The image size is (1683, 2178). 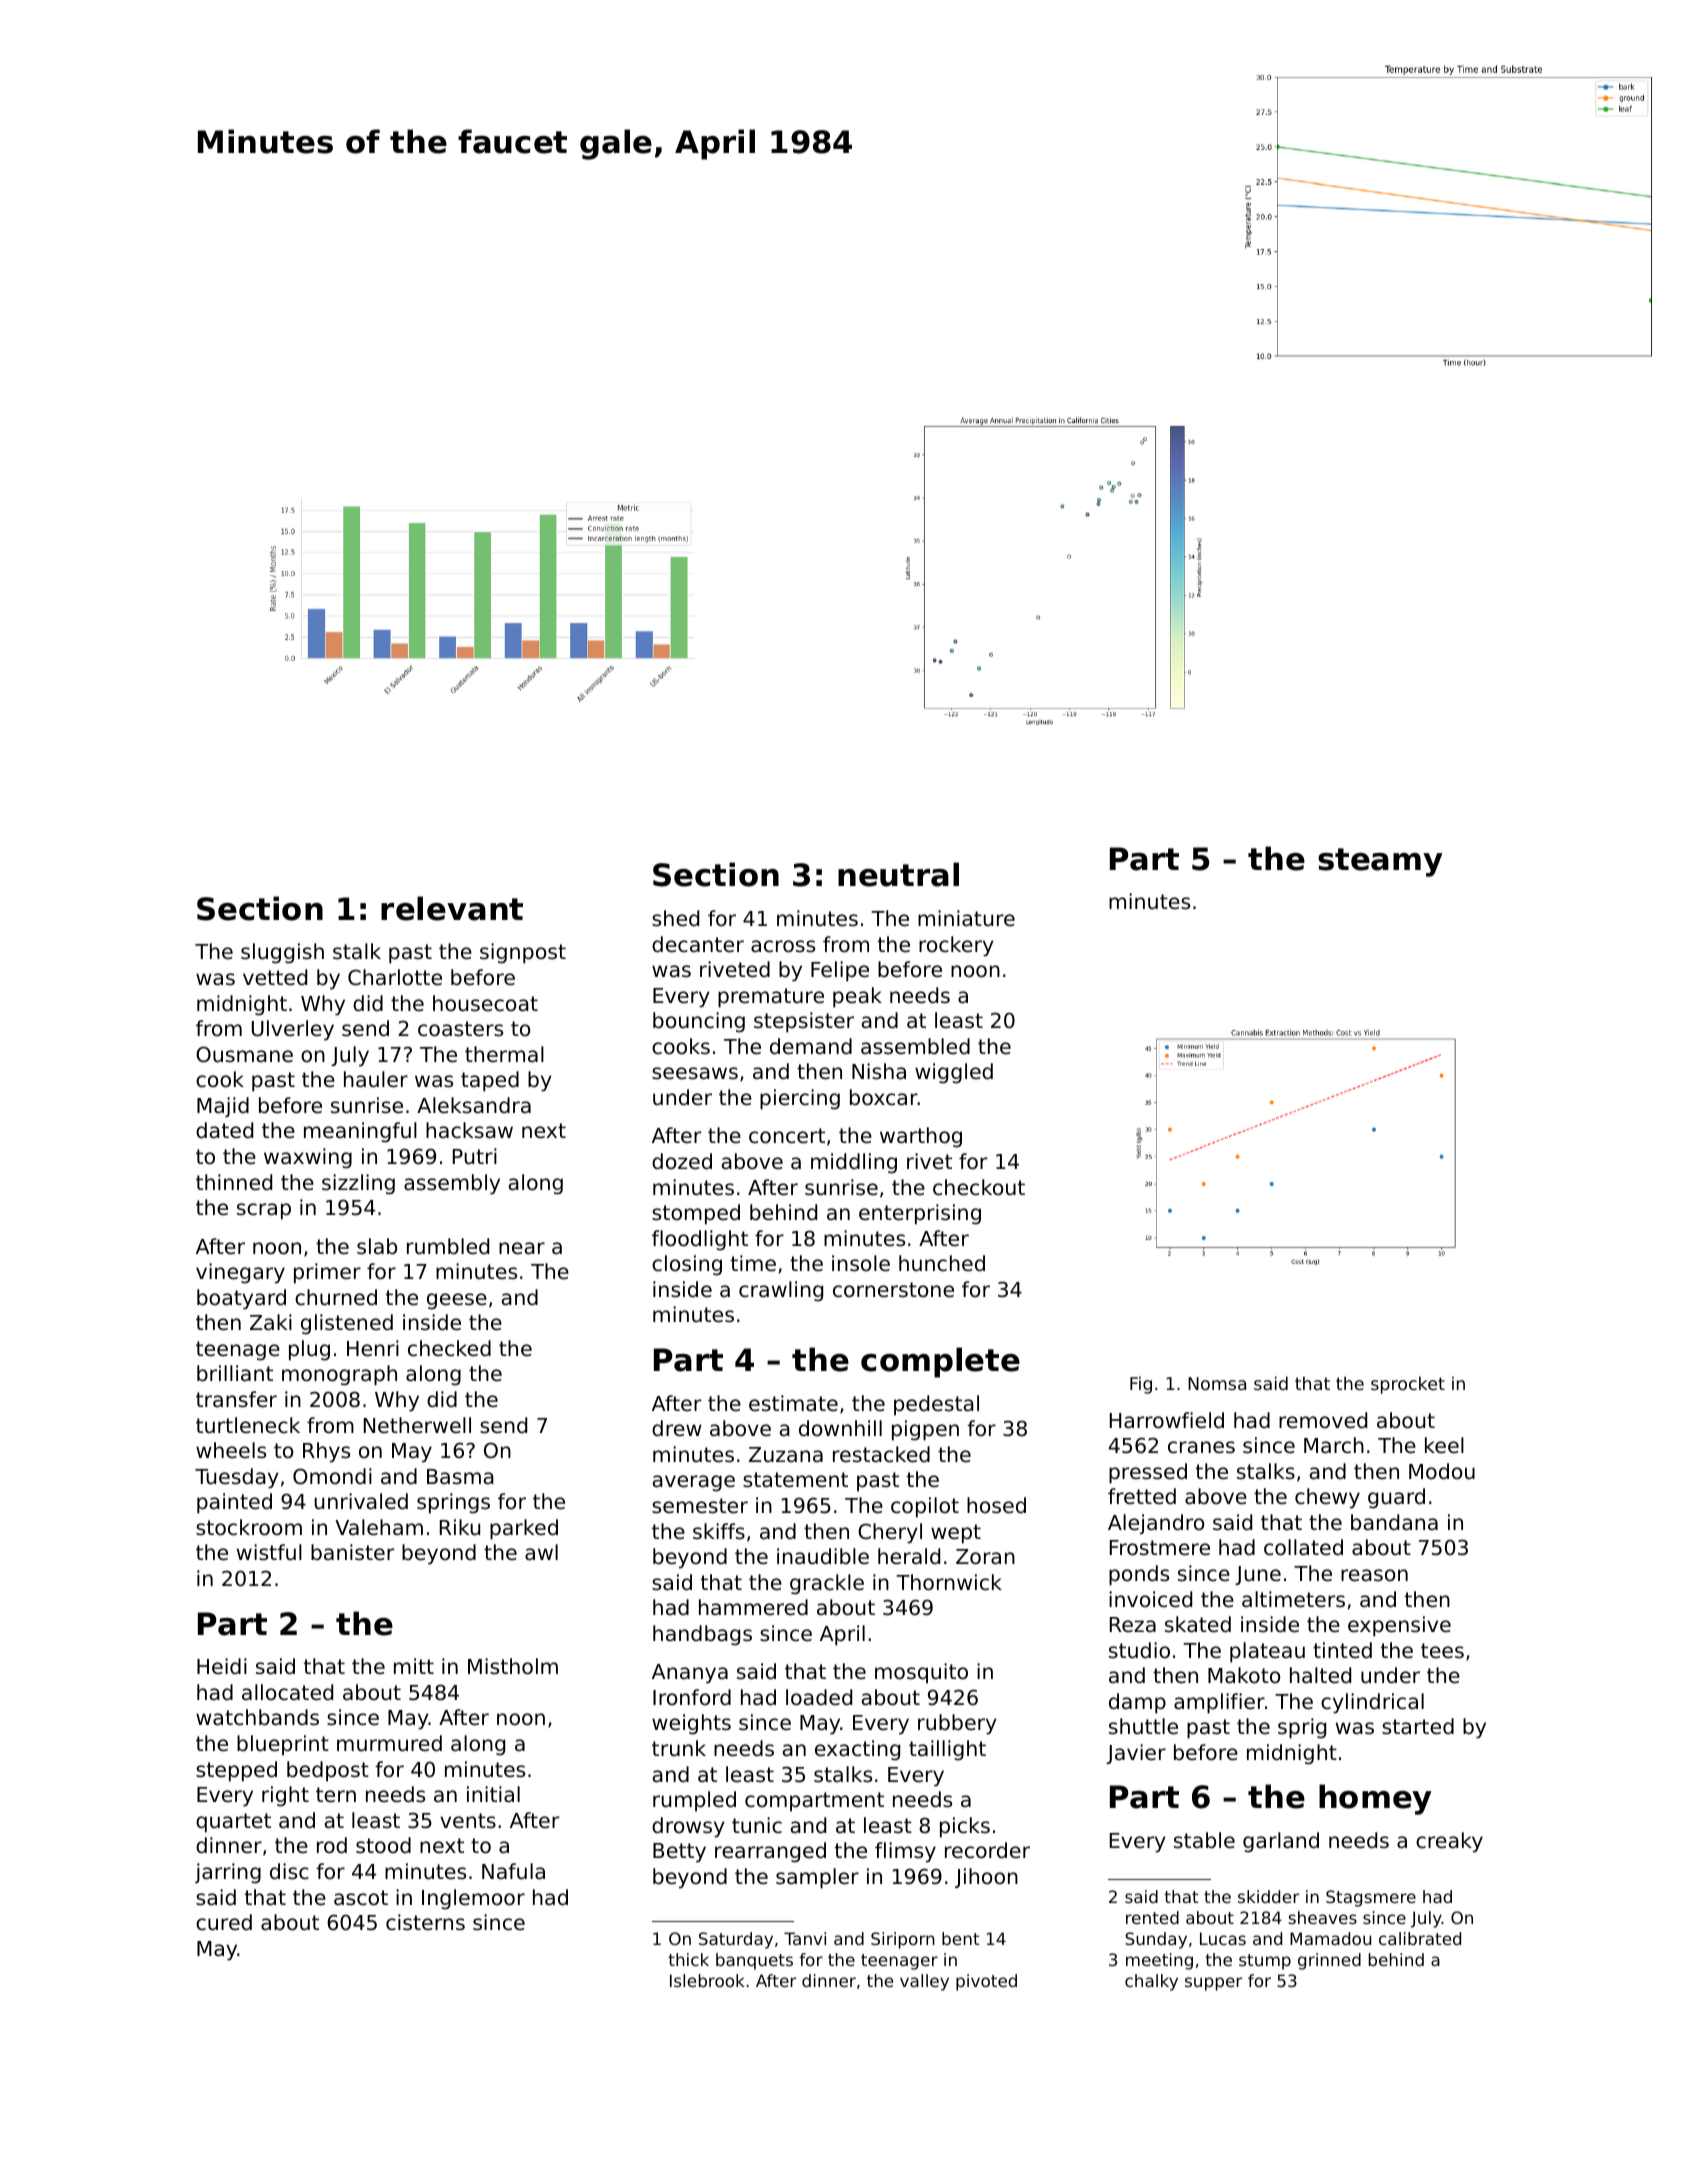 What do you see at coordinates (1380, 862) in the document?
I see `steamy` at bounding box center [1380, 862].
